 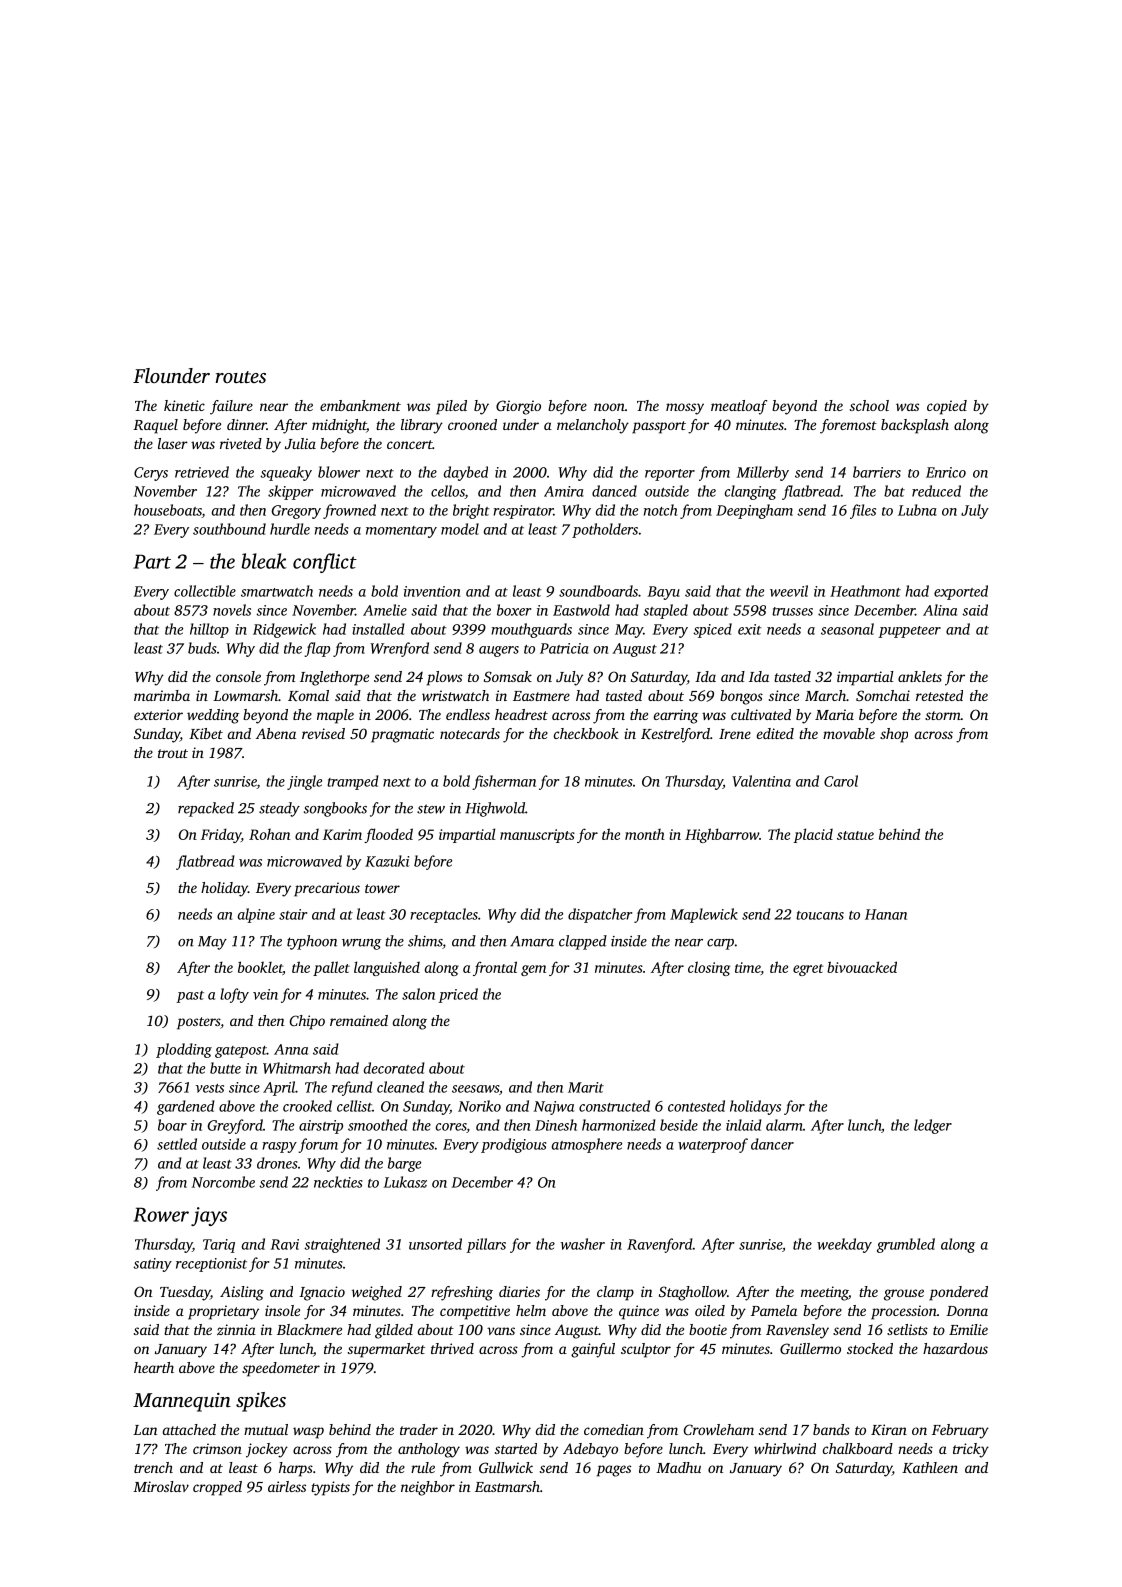 I want to click on Hanan, so click(x=886, y=914).
